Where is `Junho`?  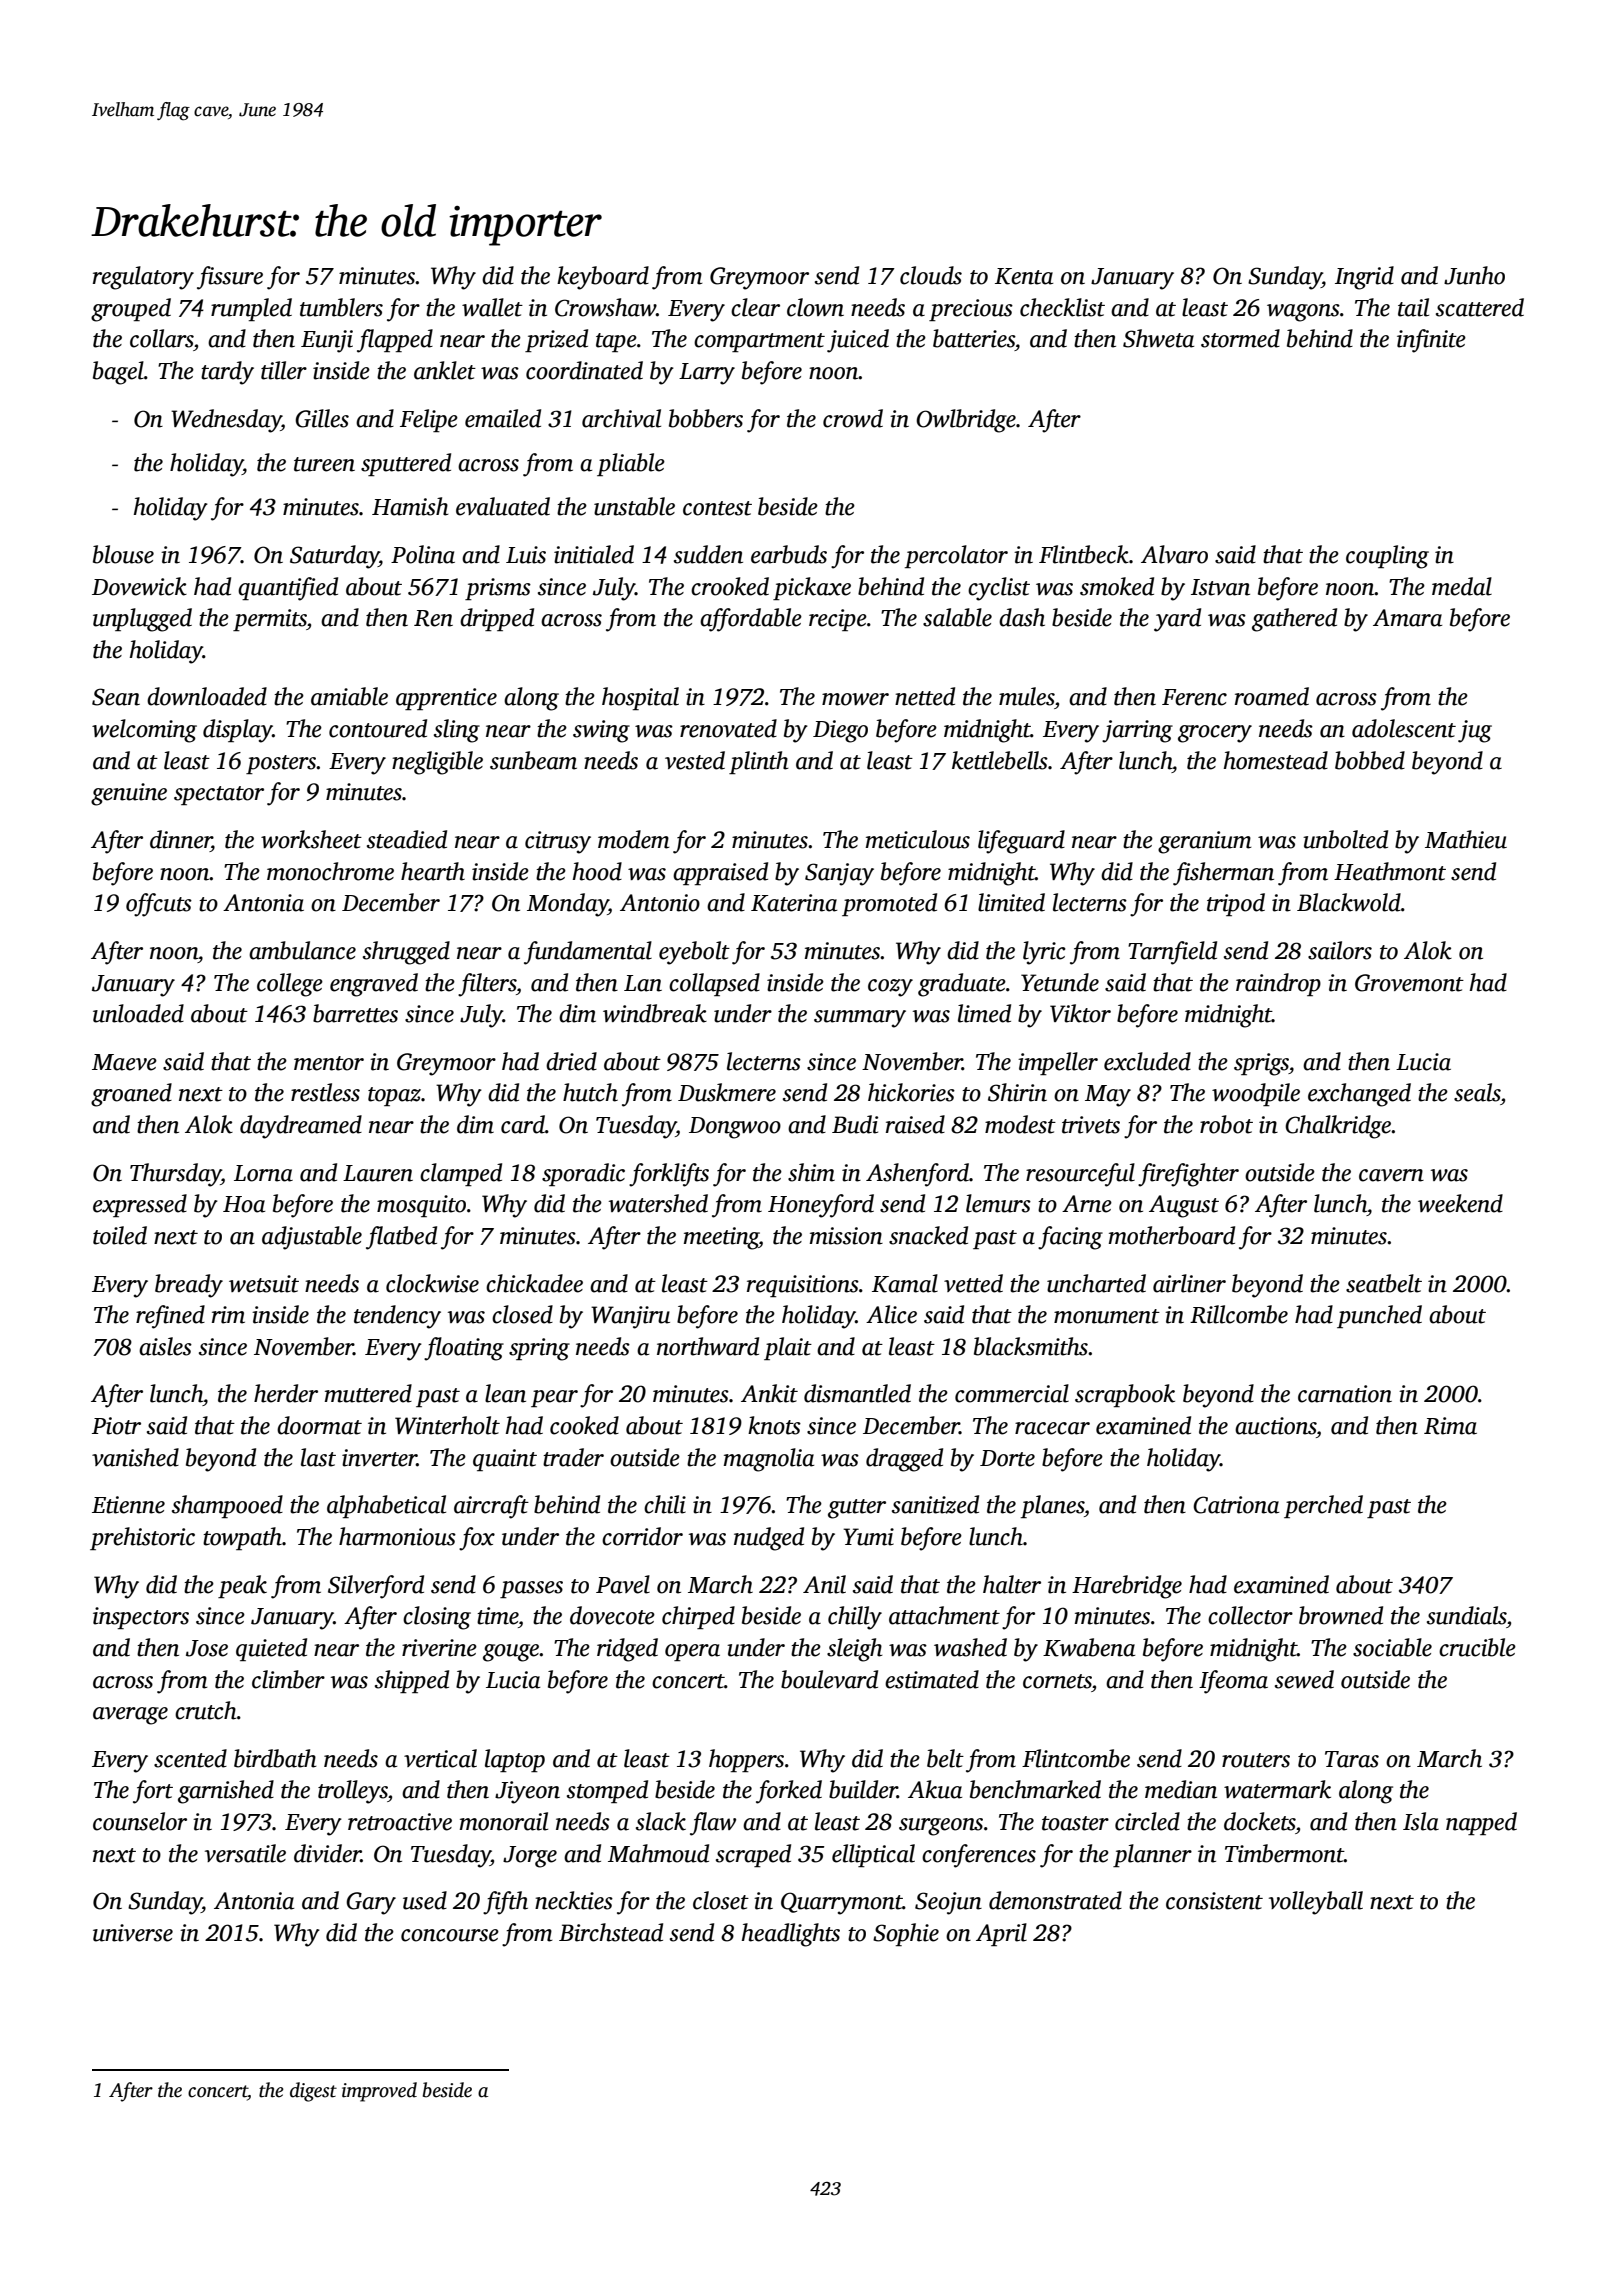 Junho is located at coordinates (1474, 275).
